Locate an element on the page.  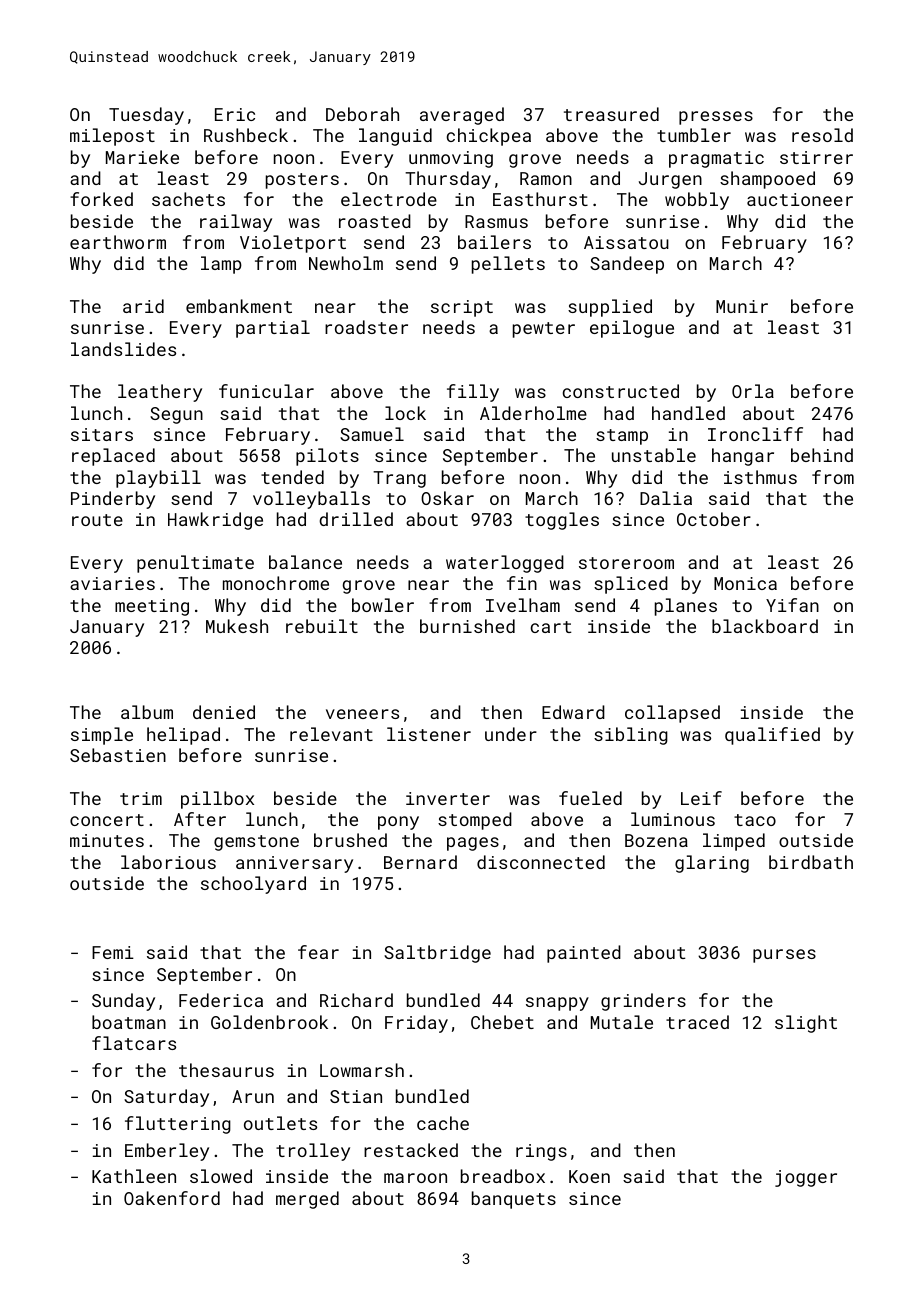
concert is located at coordinates (107, 820).
